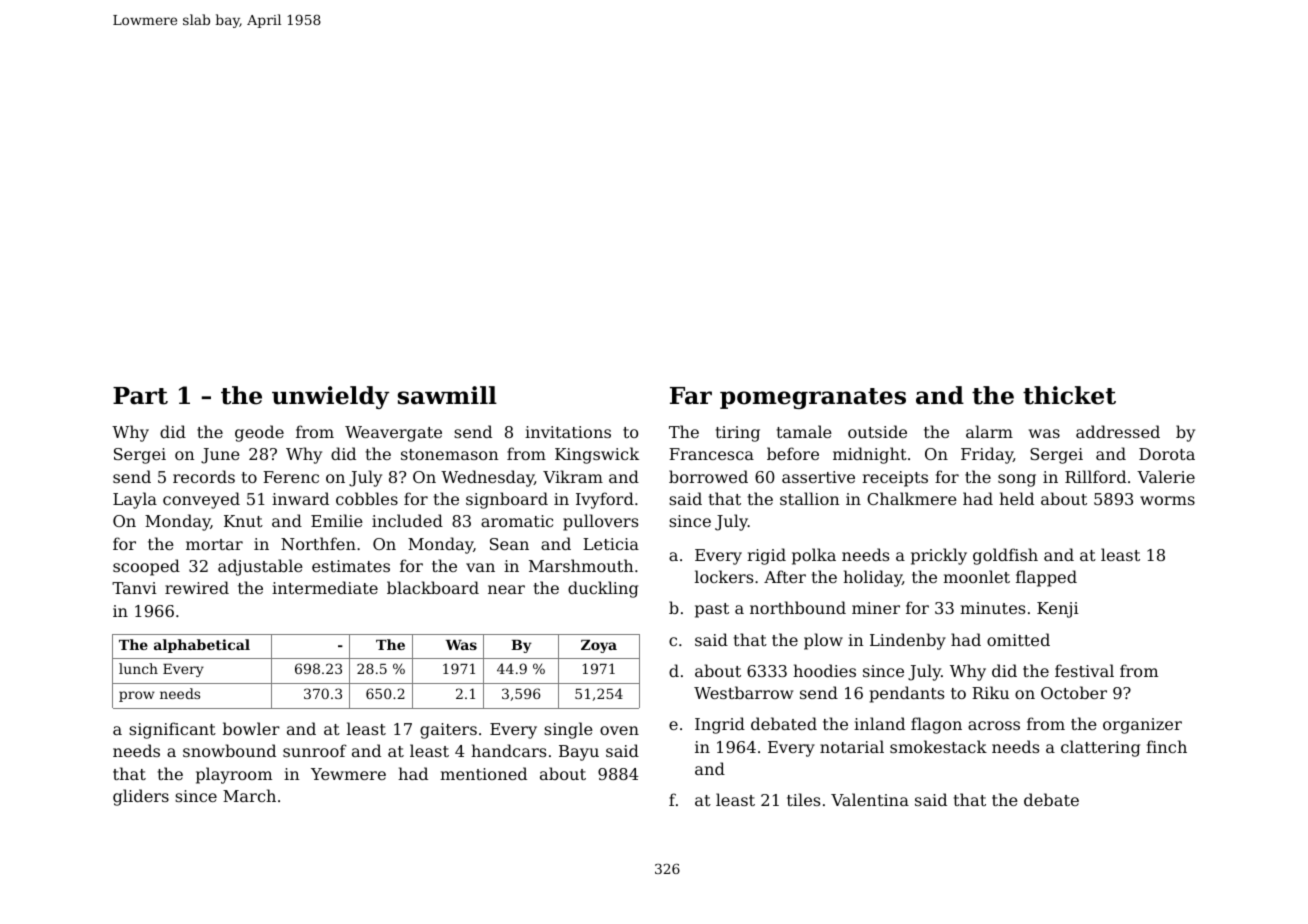  Describe the element at coordinates (506, 589) in the page. I see `near` at that location.
